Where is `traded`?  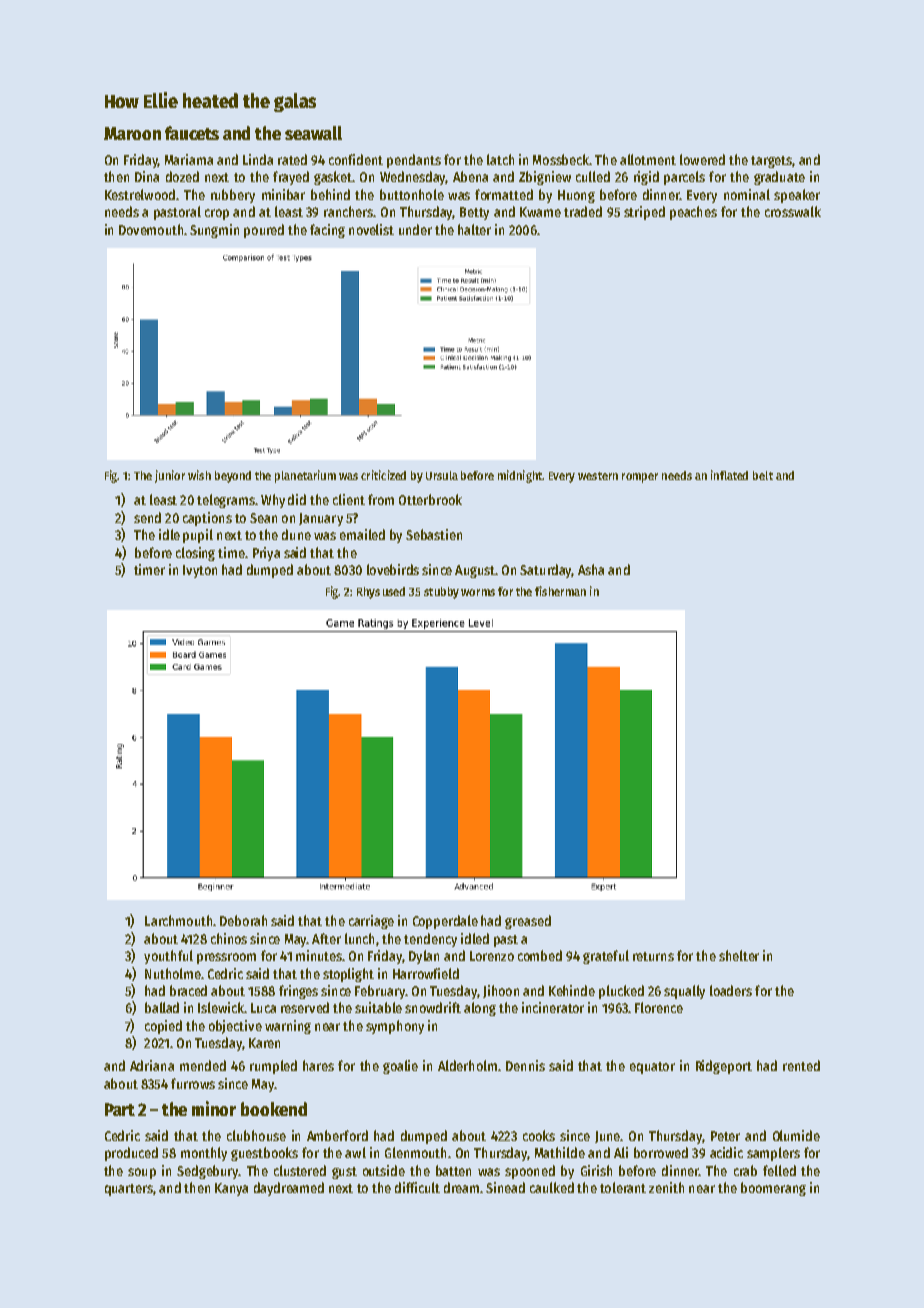
traded is located at coordinates (583, 211).
